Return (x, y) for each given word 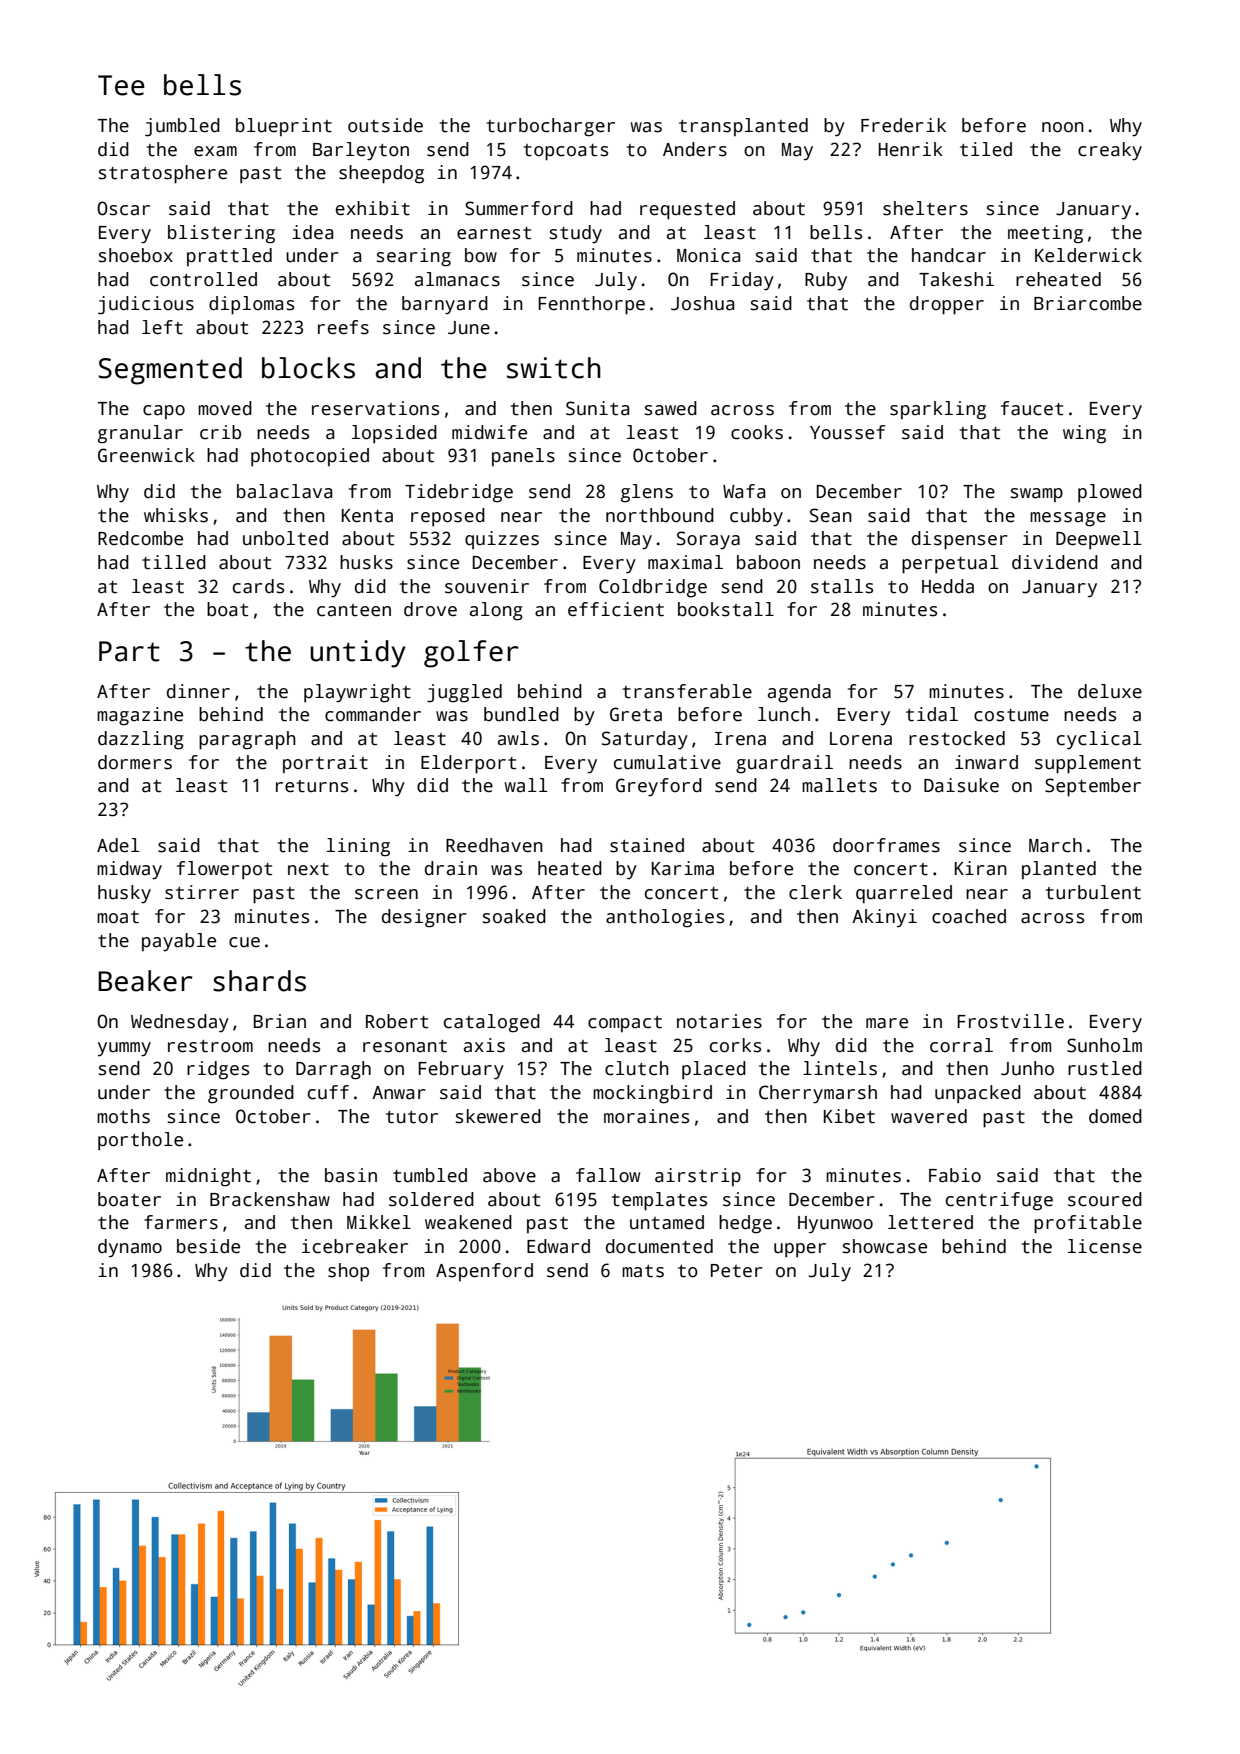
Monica (708, 255)
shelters (925, 208)
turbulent (1093, 892)
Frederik (903, 125)
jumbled (182, 127)
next (308, 869)
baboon (768, 562)
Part (129, 651)
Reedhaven (494, 845)
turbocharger (550, 127)
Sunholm (1104, 1045)
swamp (1037, 495)
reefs (343, 327)
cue (244, 942)
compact (625, 1024)
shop (348, 1272)
